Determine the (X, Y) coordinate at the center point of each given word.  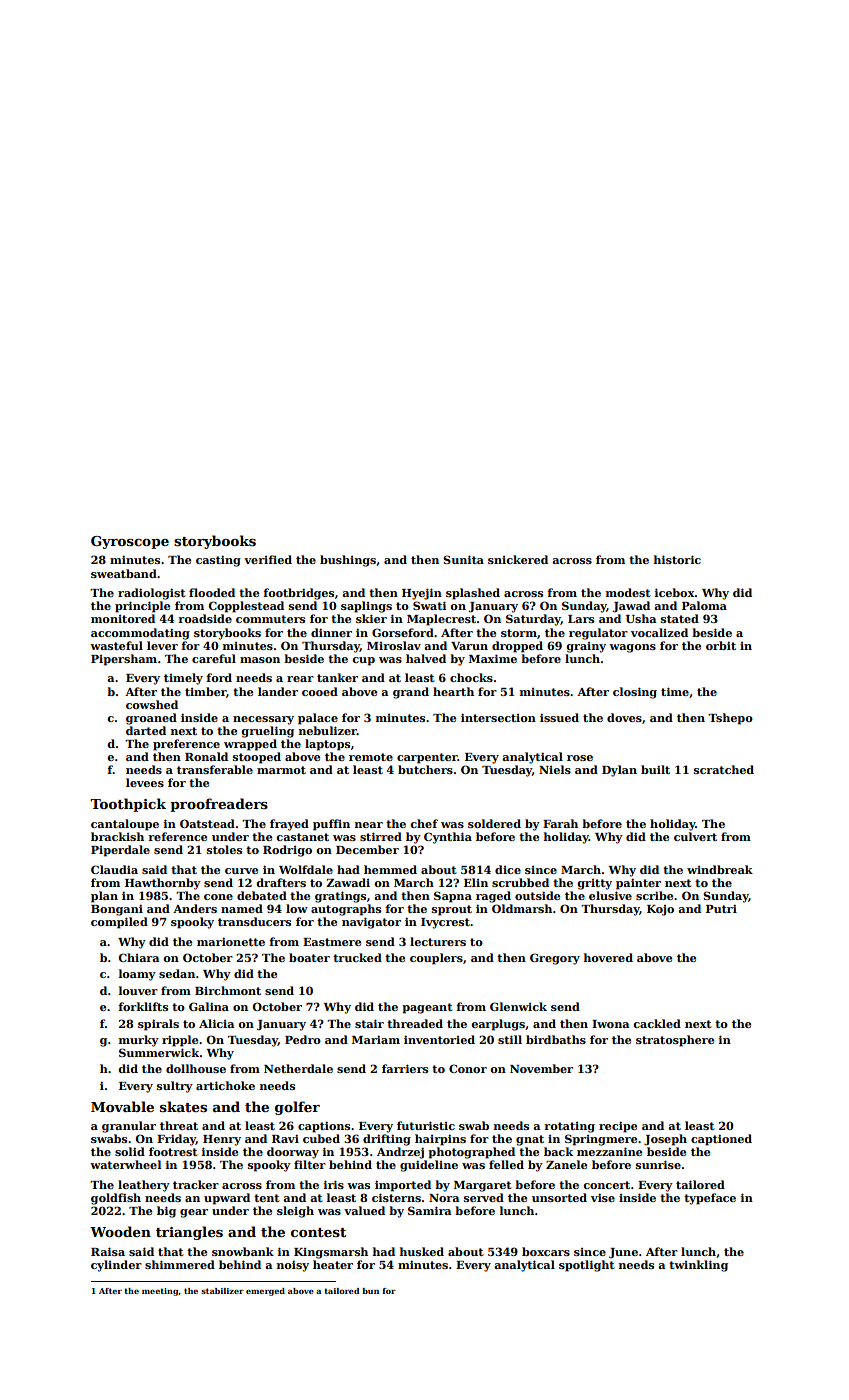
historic (677, 559)
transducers (254, 921)
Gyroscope (130, 542)
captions (324, 1127)
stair (369, 1023)
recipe (618, 1127)
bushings (348, 561)
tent (266, 1198)
